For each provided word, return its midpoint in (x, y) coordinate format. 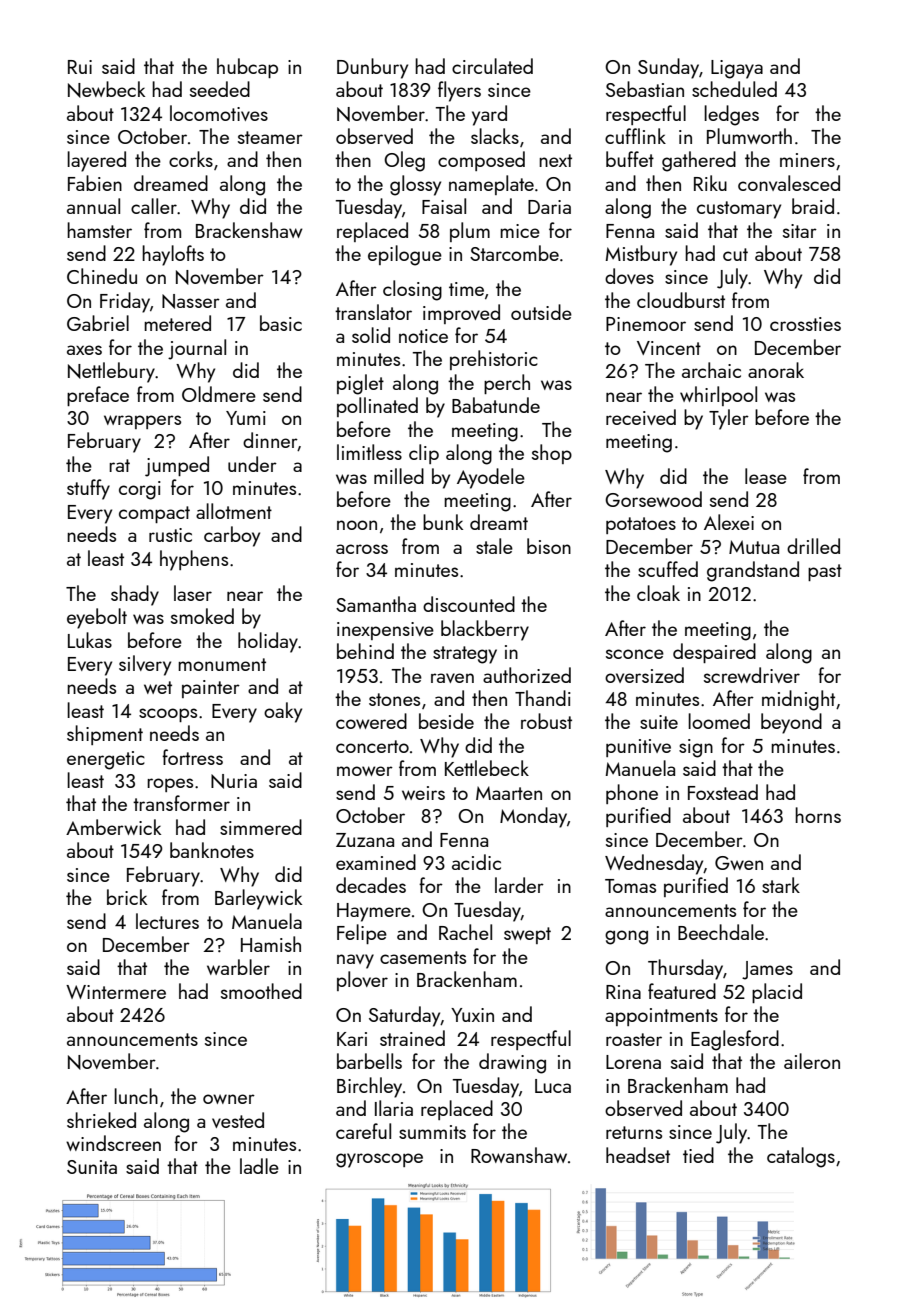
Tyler (729, 419)
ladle (259, 1166)
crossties (805, 324)
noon (357, 525)
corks (191, 159)
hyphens (194, 560)
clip (424, 454)
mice (520, 231)
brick (127, 897)
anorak (776, 370)
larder (519, 885)
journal (197, 349)
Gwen (739, 863)
